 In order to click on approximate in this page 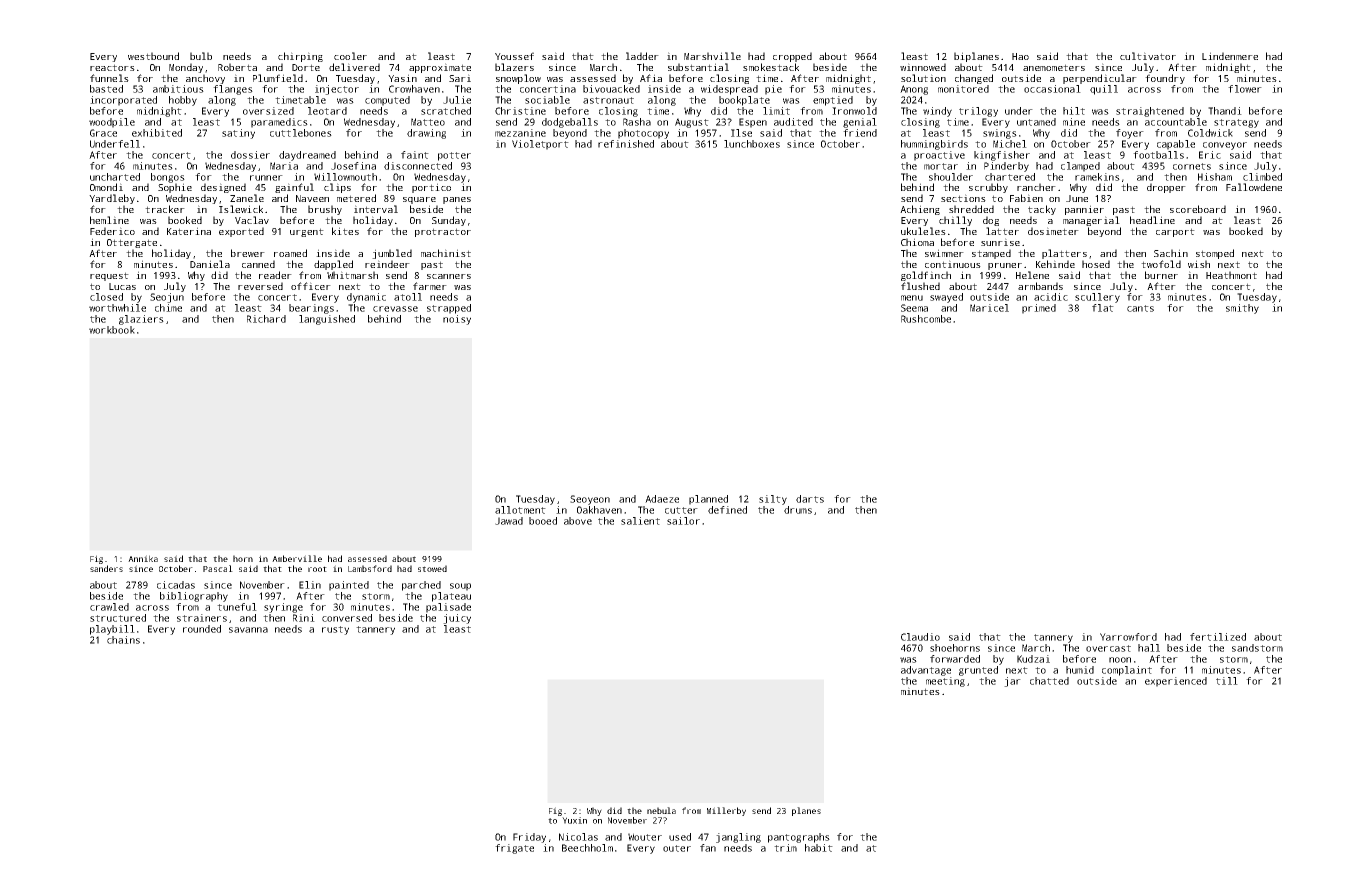, I will do `click(440, 68)`.
